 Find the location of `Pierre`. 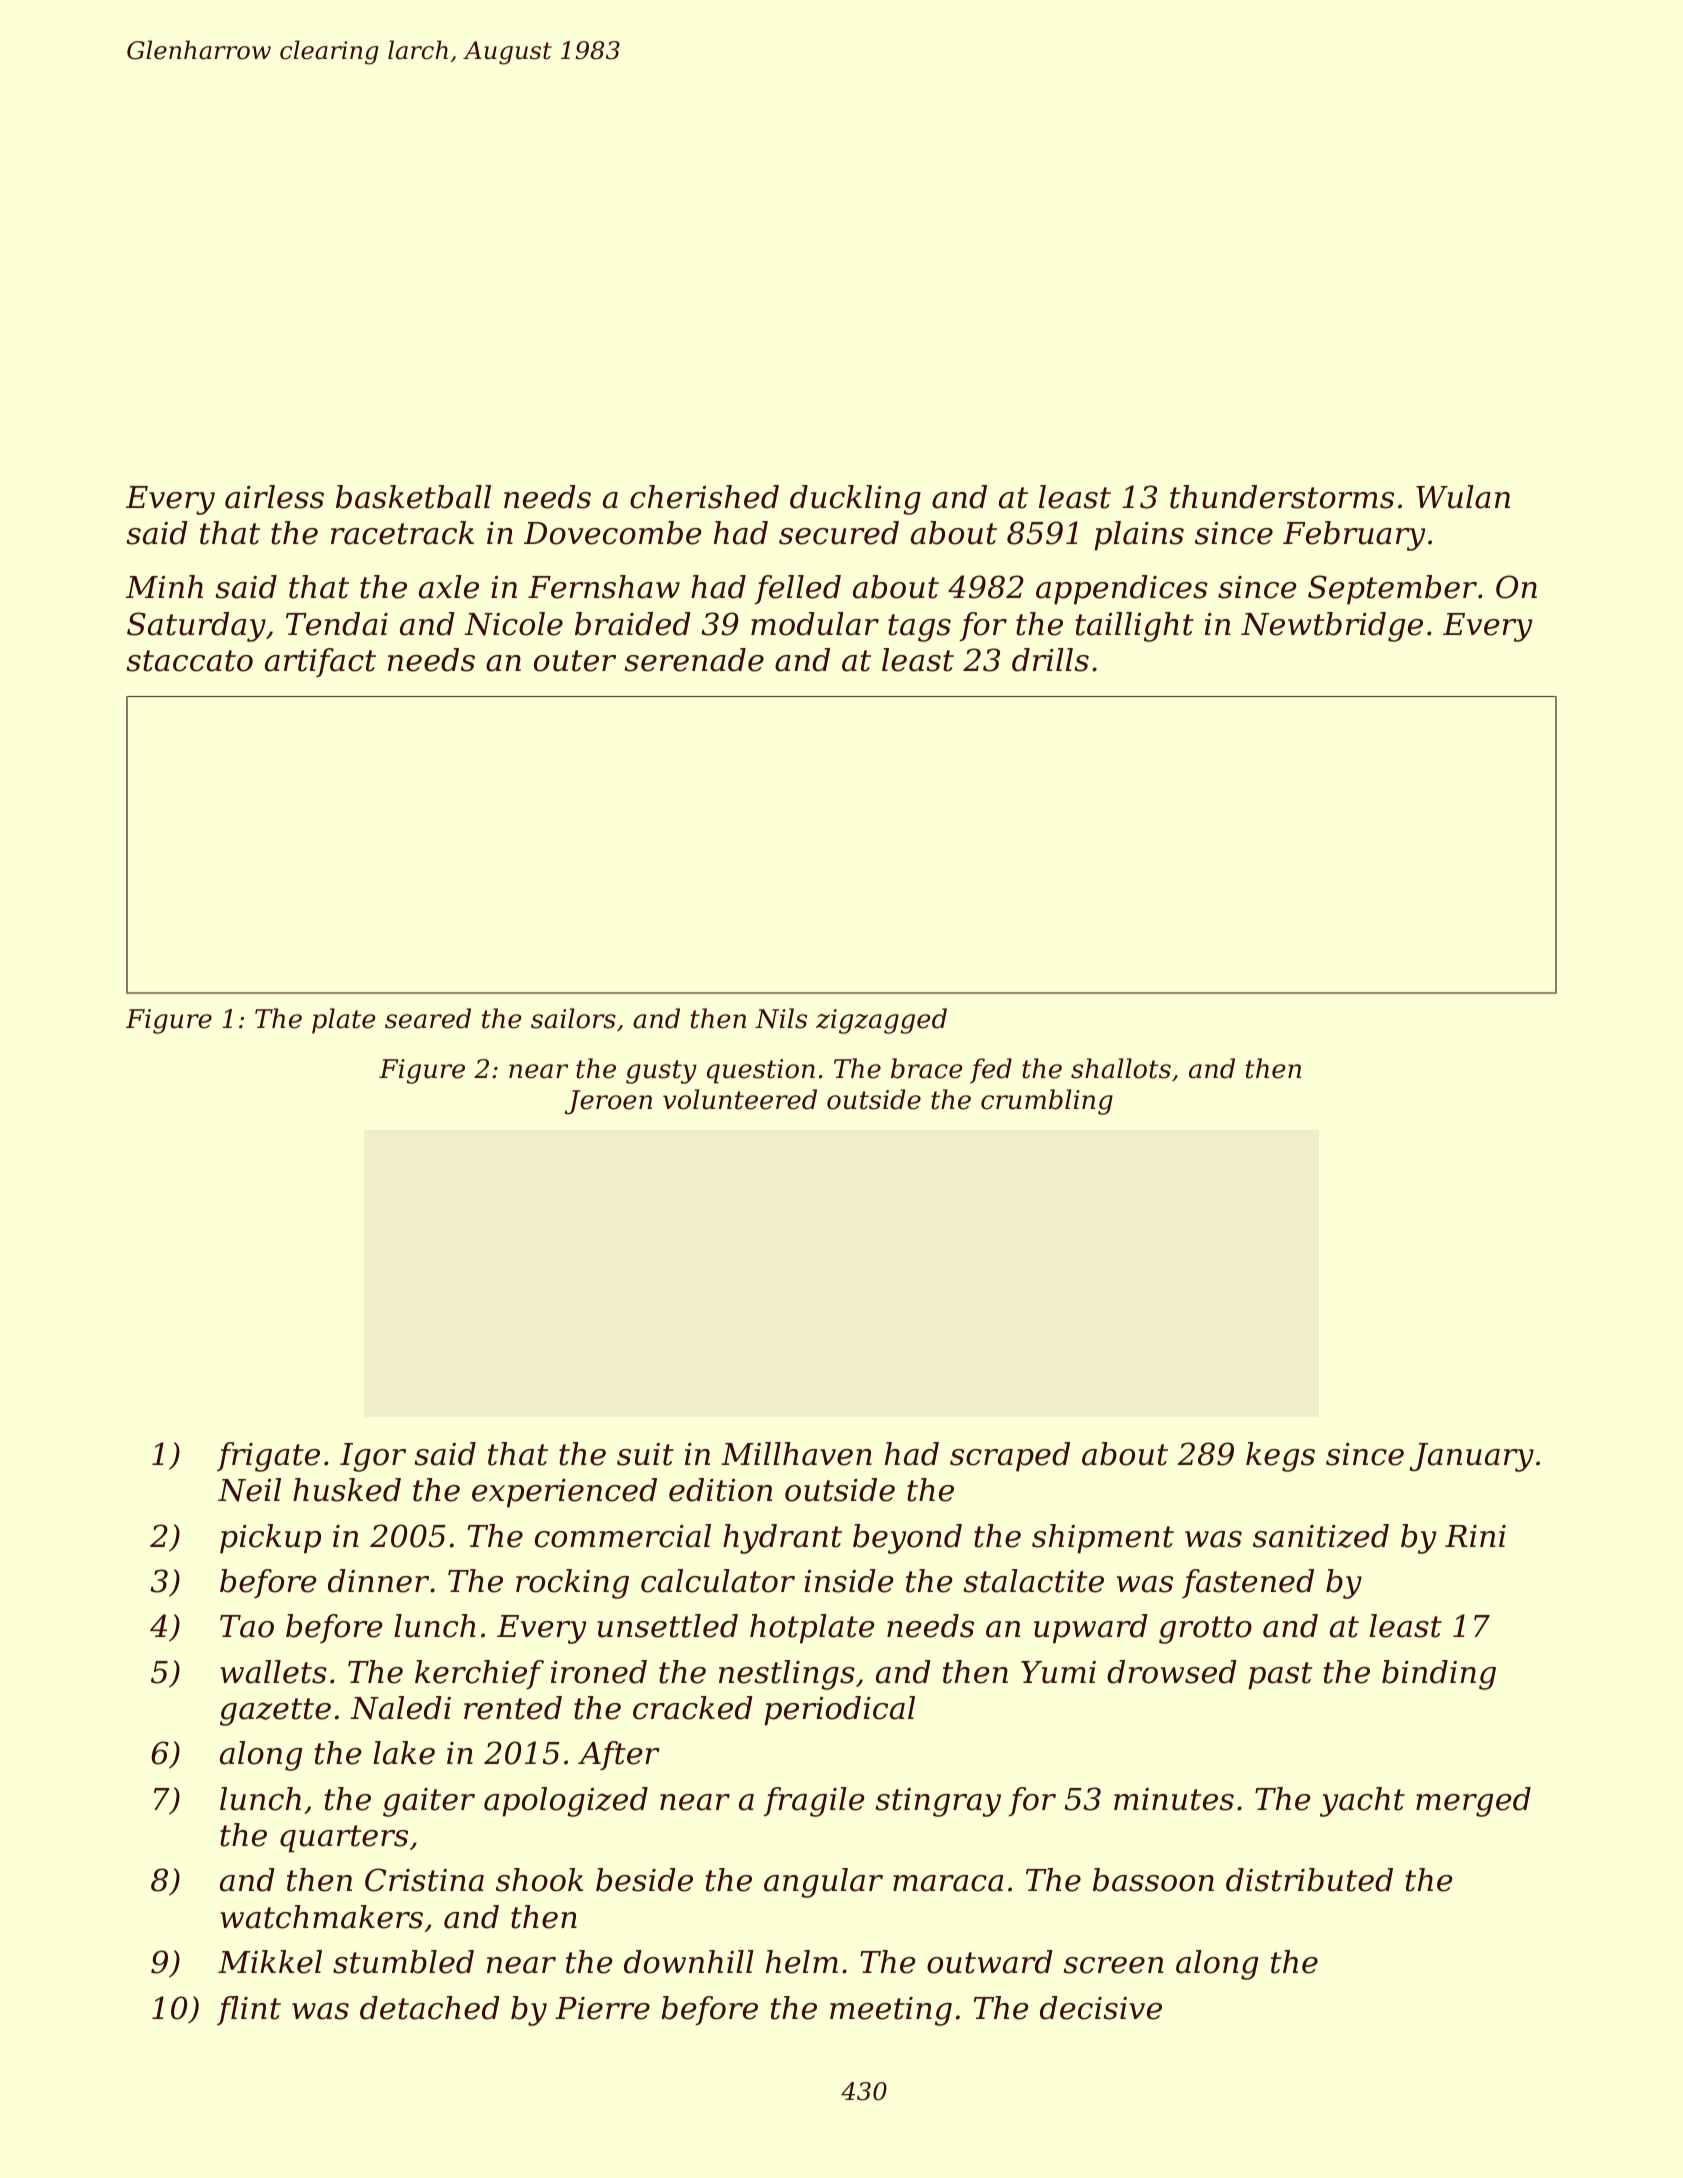

Pierre is located at coordinates (602, 2008).
